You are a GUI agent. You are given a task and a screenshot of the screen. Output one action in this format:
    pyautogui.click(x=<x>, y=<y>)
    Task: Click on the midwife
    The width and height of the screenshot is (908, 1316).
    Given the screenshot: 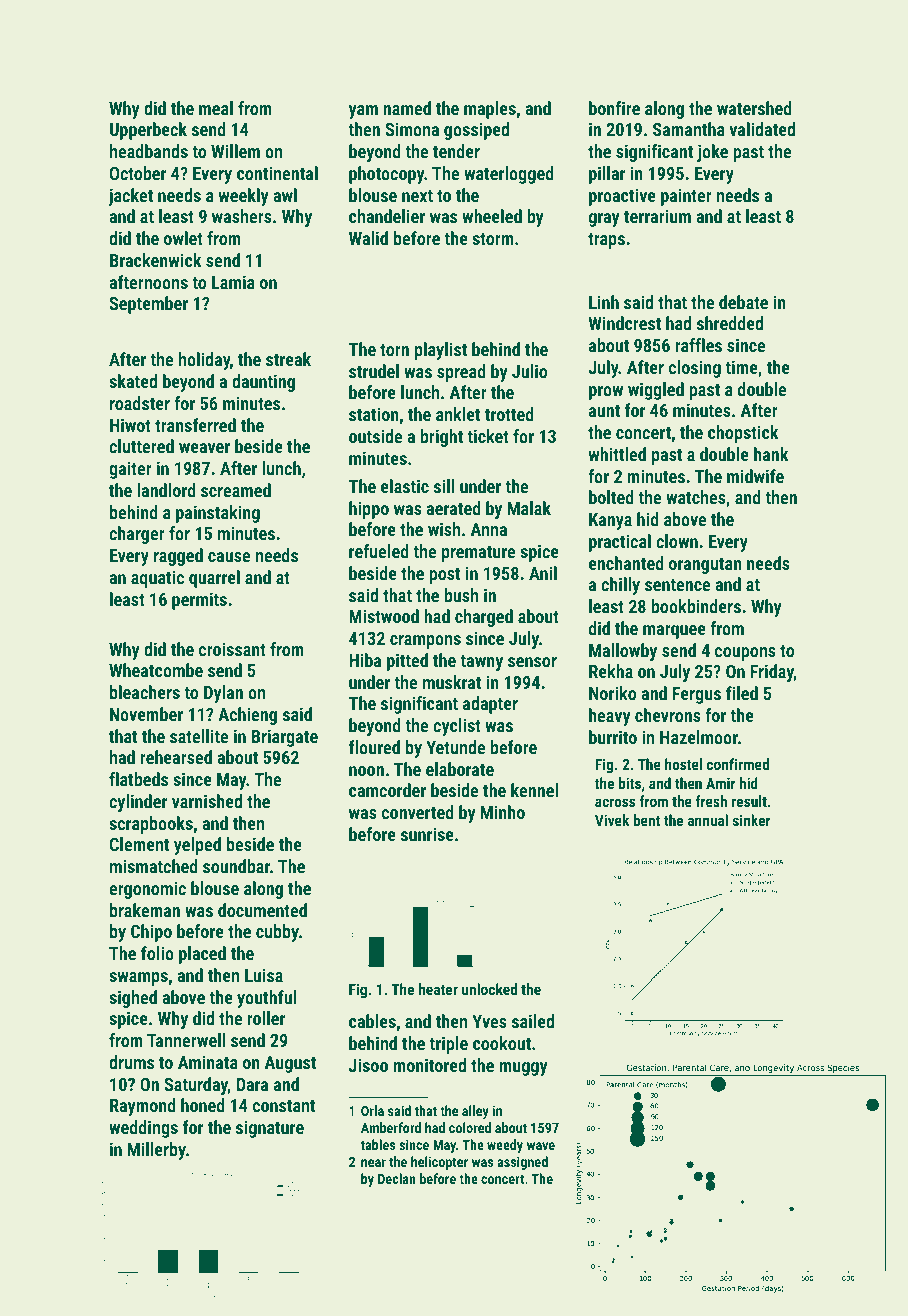 What is the action you would take?
    pyautogui.click(x=755, y=476)
